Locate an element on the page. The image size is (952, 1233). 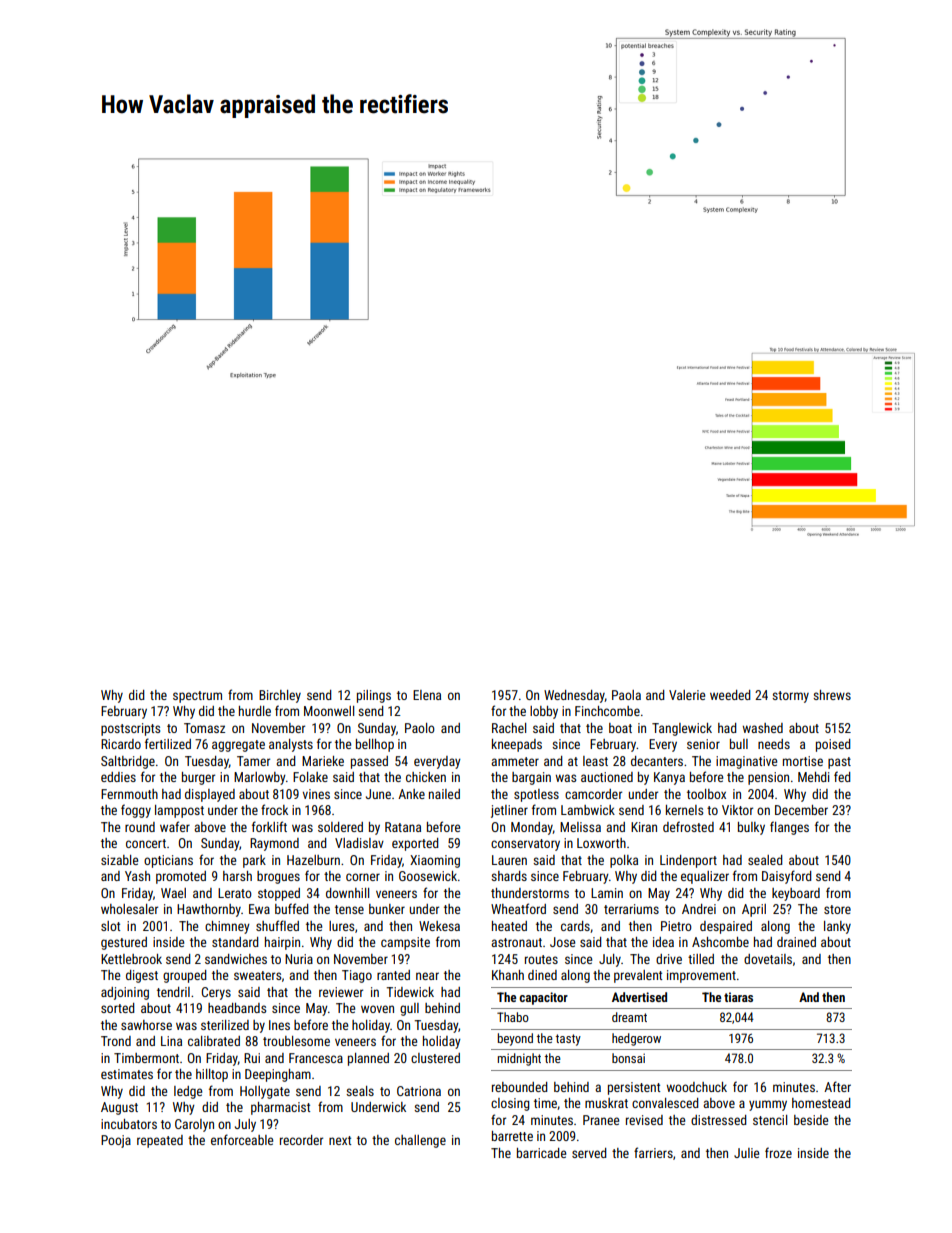
pilings is located at coordinates (374, 696).
